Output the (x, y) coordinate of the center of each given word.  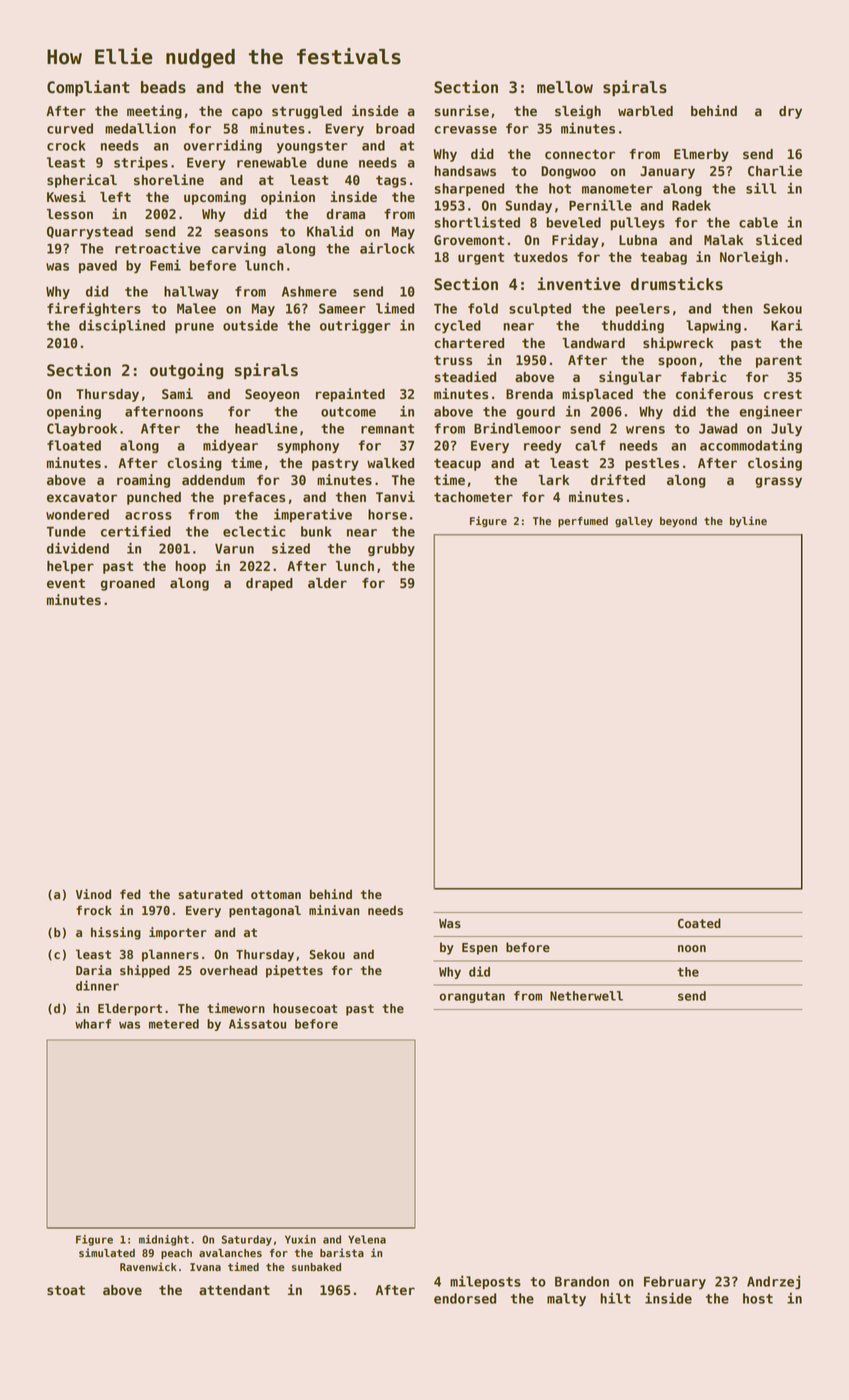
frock (94, 910)
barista (342, 1252)
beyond (678, 522)
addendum (213, 480)
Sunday (529, 206)
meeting (154, 112)
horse (387, 514)
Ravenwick (148, 1266)
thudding (632, 326)
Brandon (582, 1281)
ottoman (276, 894)
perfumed (583, 522)
